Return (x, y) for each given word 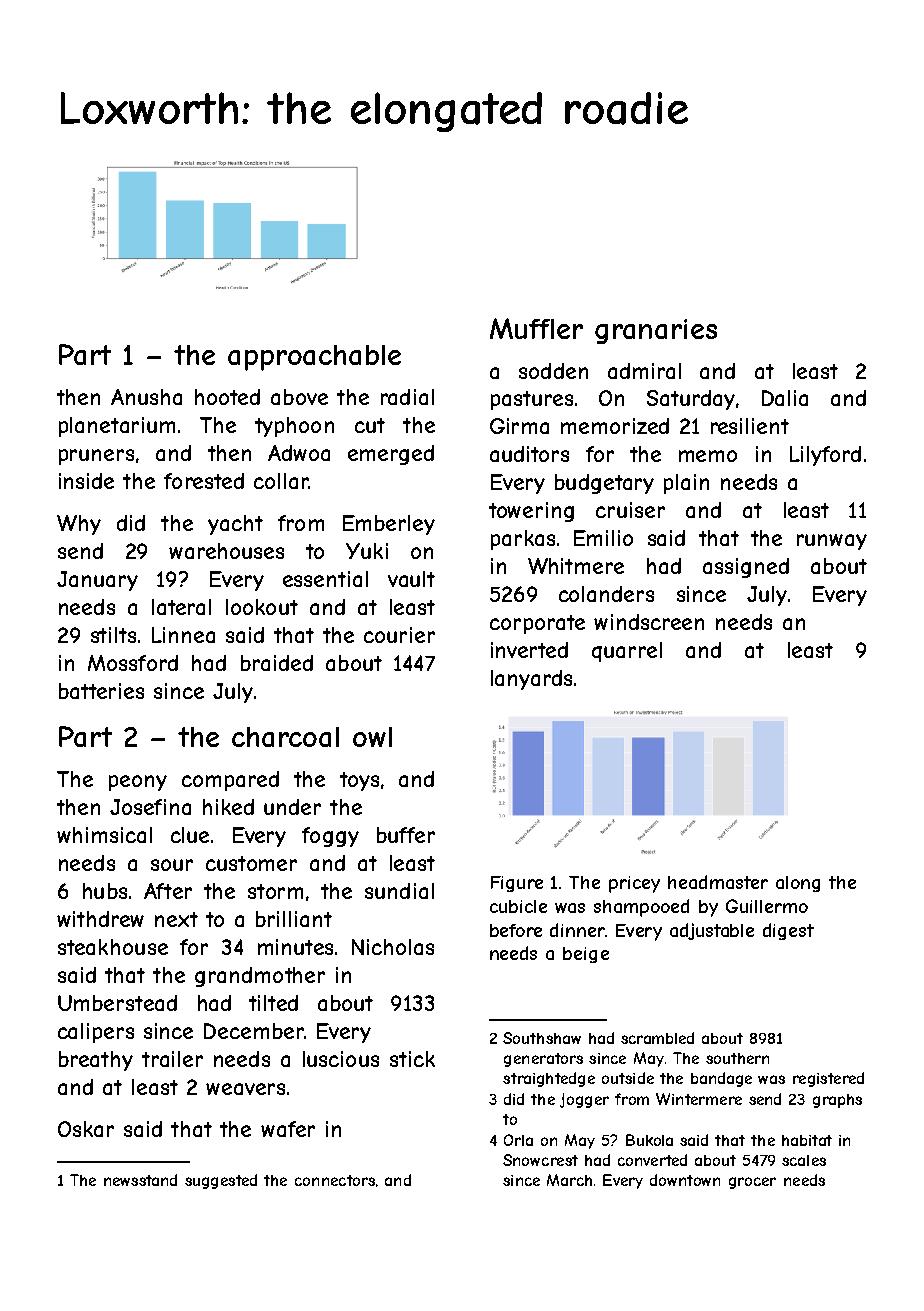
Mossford (133, 663)
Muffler (536, 328)
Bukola (649, 1140)
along (798, 884)
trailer (172, 1059)
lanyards (531, 680)
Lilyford (825, 456)
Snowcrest (540, 1160)
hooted (227, 397)
